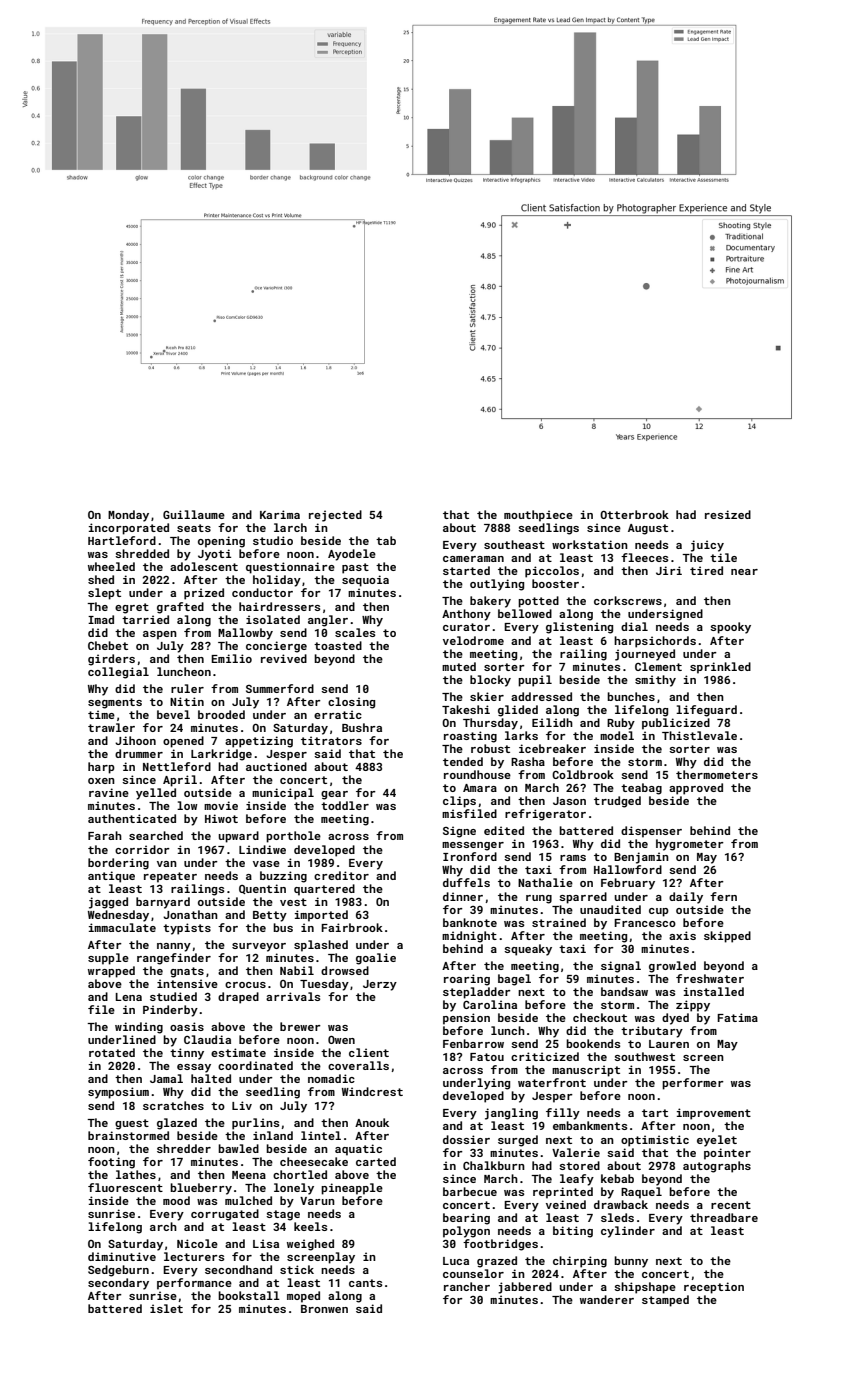 Image resolution: width=849 pixels, height=1400 pixels. I want to click on resized, so click(728, 514).
